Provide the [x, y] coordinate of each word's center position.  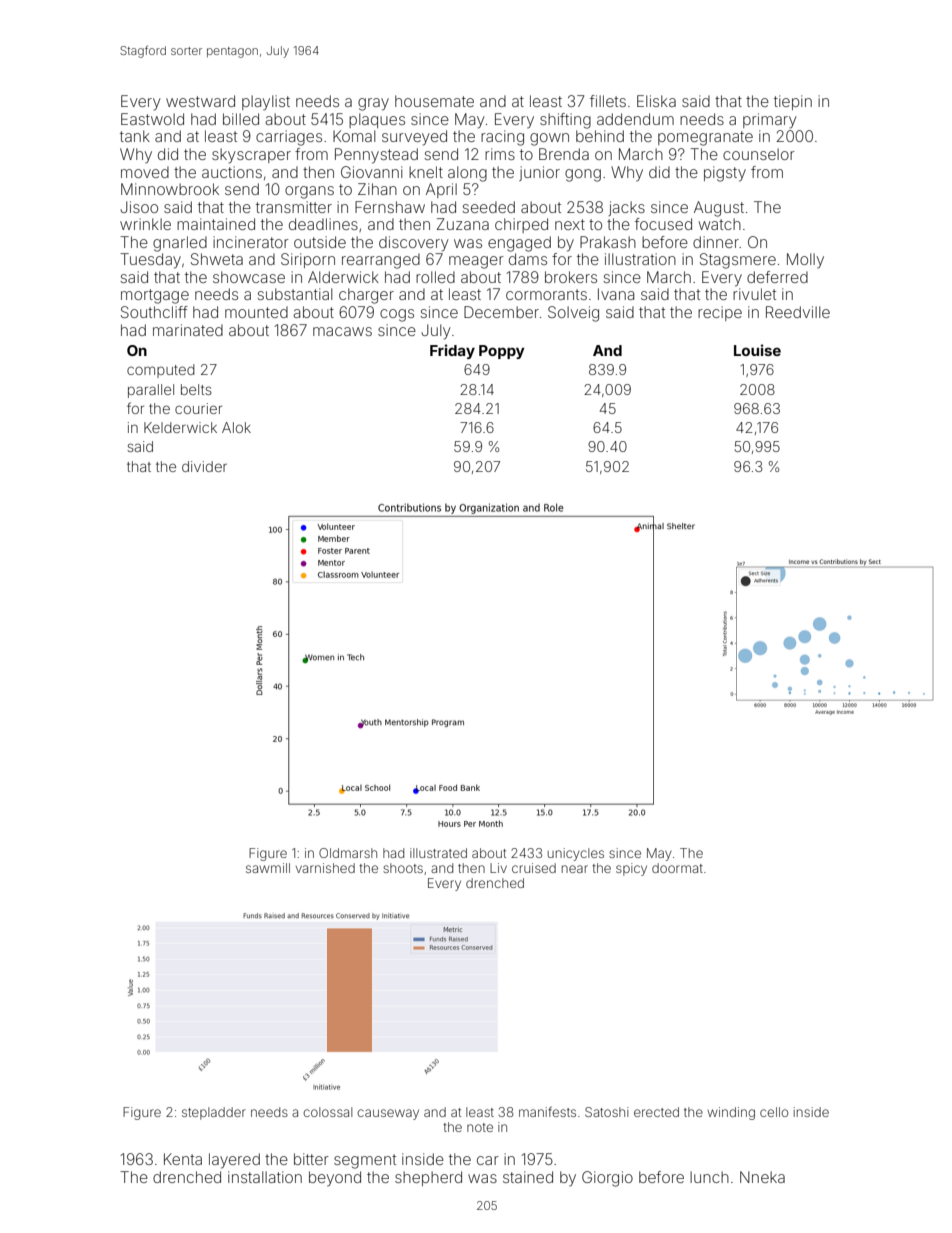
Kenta [183, 1159]
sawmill [268, 868]
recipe [720, 313]
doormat [677, 868]
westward [200, 101]
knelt [426, 172]
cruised [534, 868]
